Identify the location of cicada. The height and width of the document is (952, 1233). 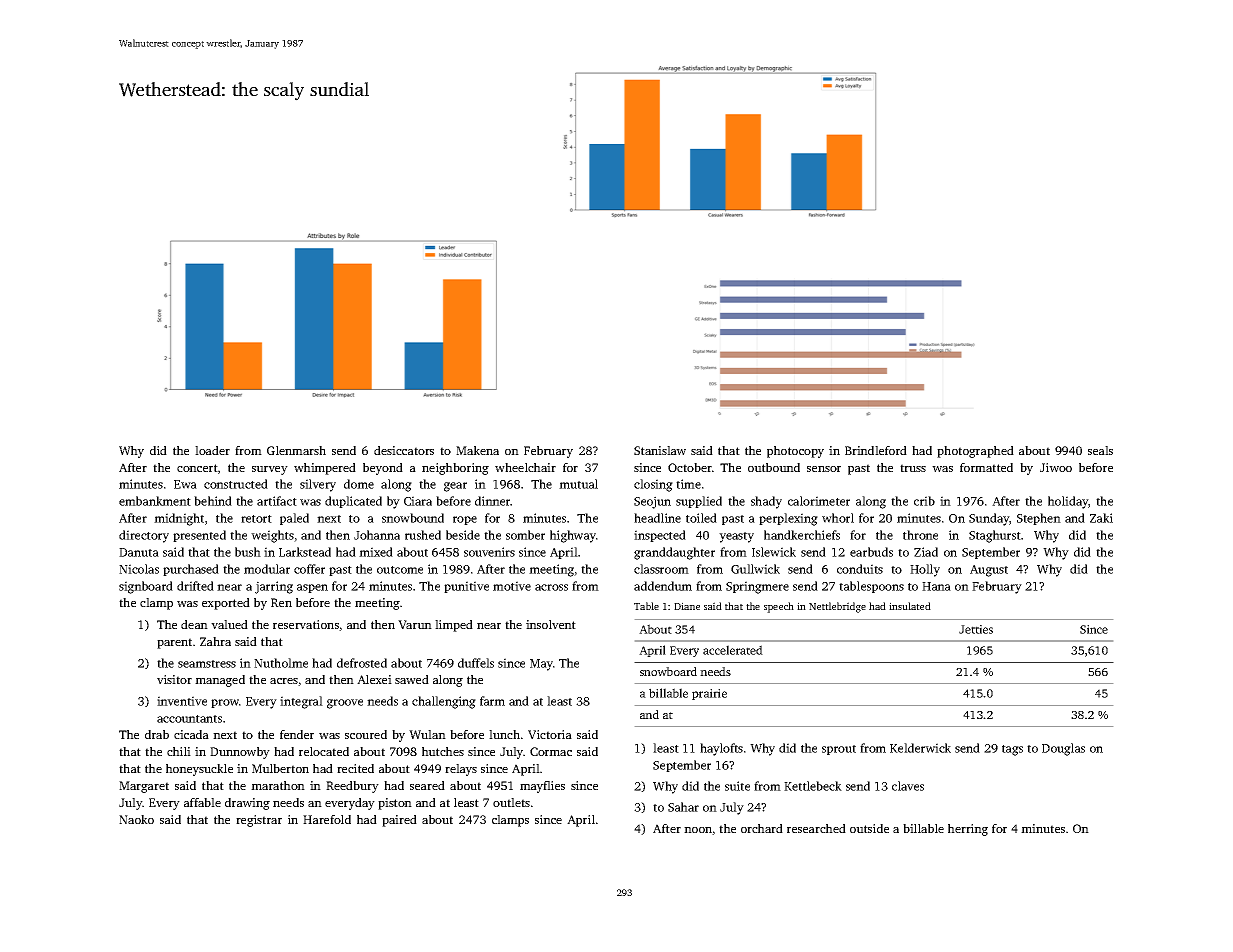
(191, 734).
